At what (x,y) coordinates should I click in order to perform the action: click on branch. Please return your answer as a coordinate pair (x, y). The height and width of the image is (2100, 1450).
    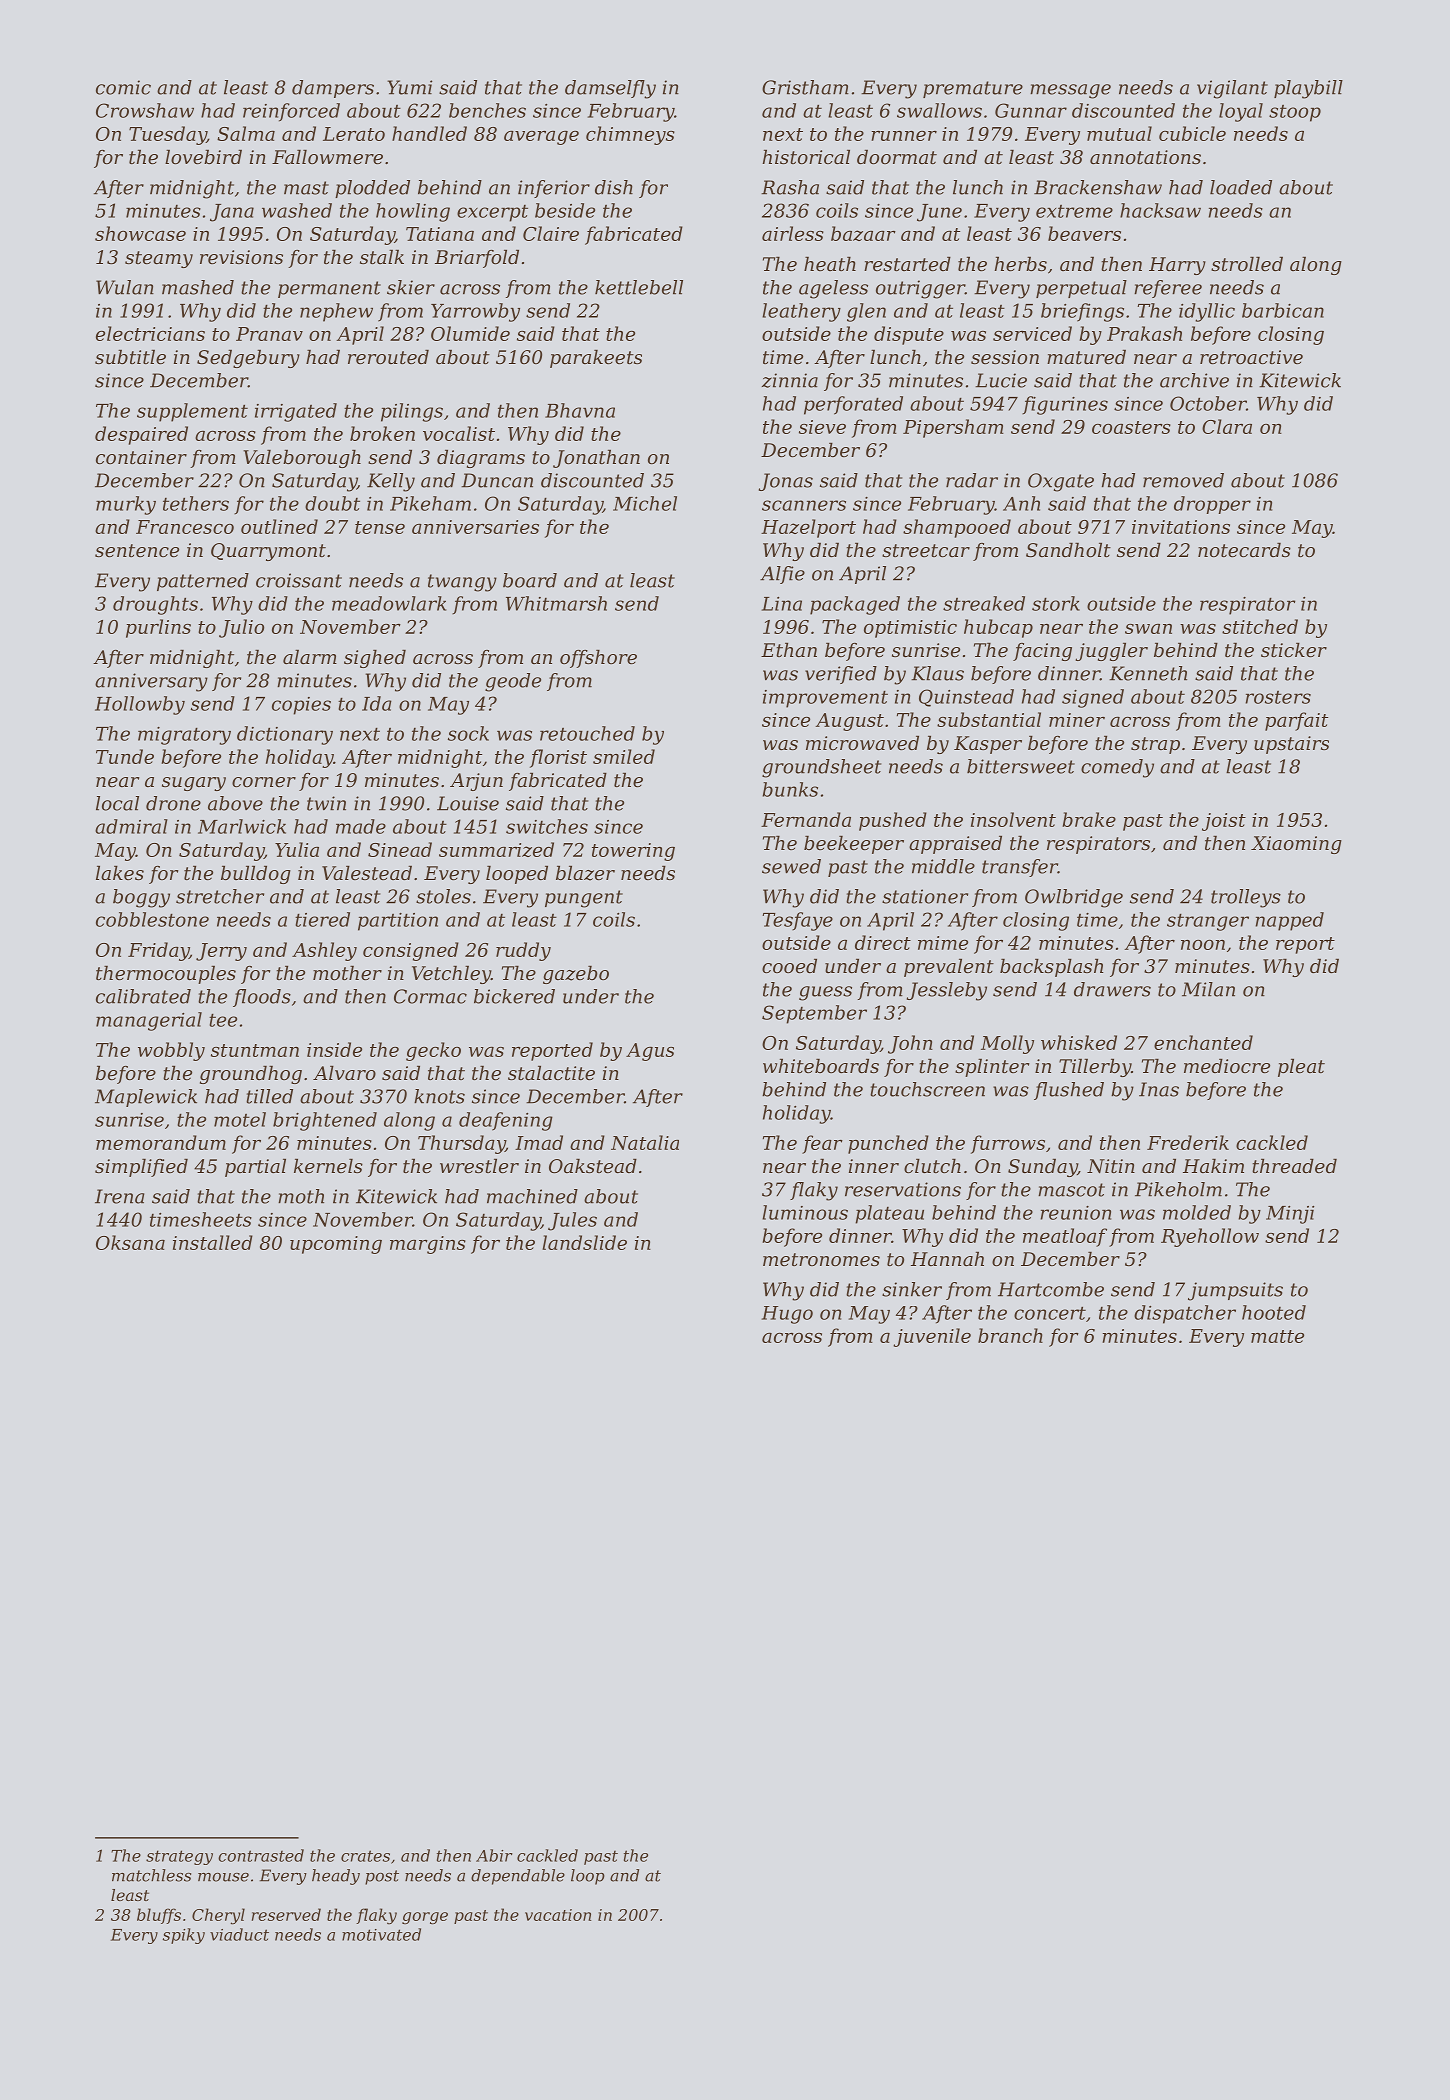
    Looking at the image, I should click on (1010, 1335).
